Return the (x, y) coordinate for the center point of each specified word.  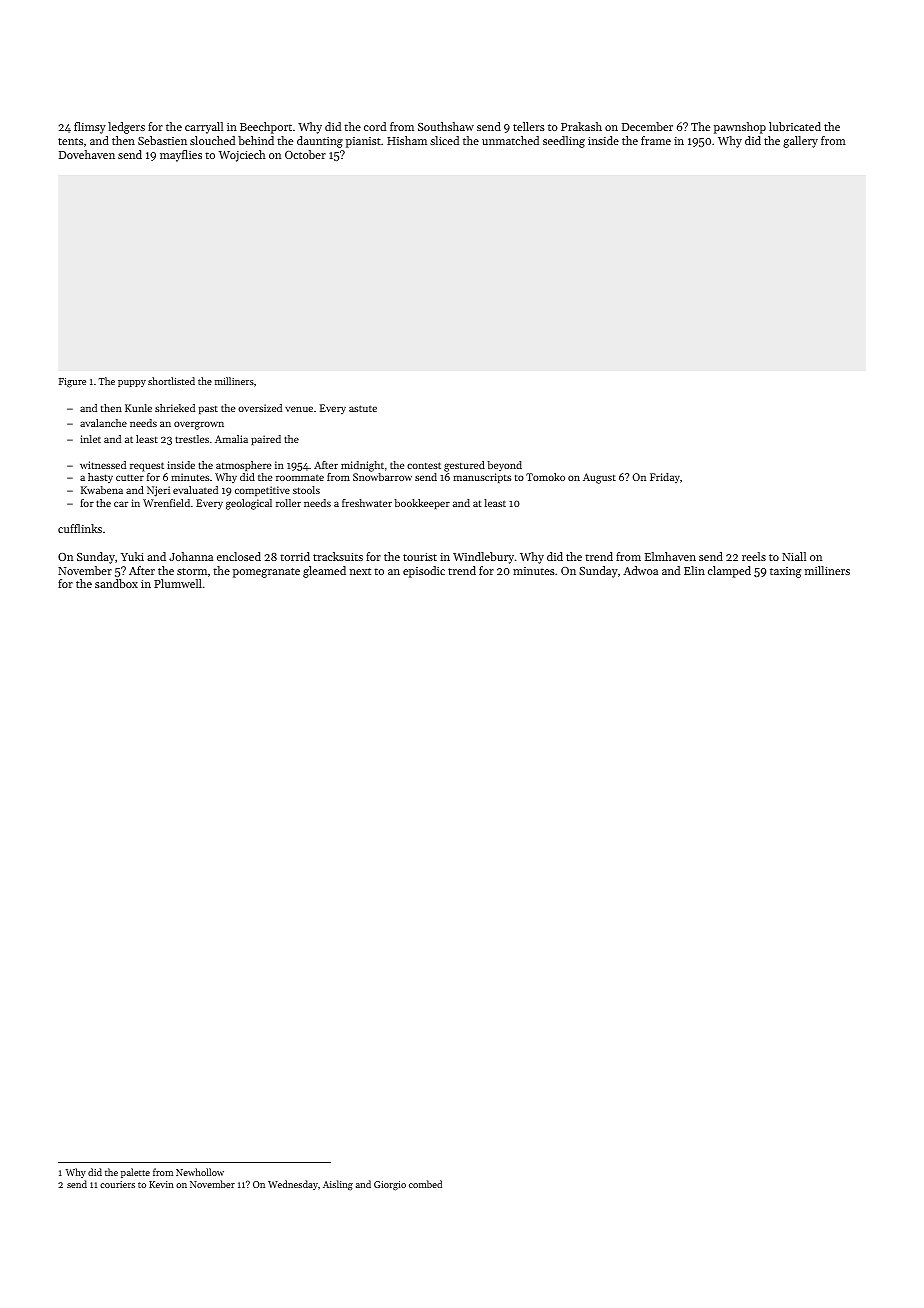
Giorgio (390, 1185)
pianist (363, 142)
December (647, 126)
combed (425, 1184)
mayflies (181, 156)
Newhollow (200, 1172)
